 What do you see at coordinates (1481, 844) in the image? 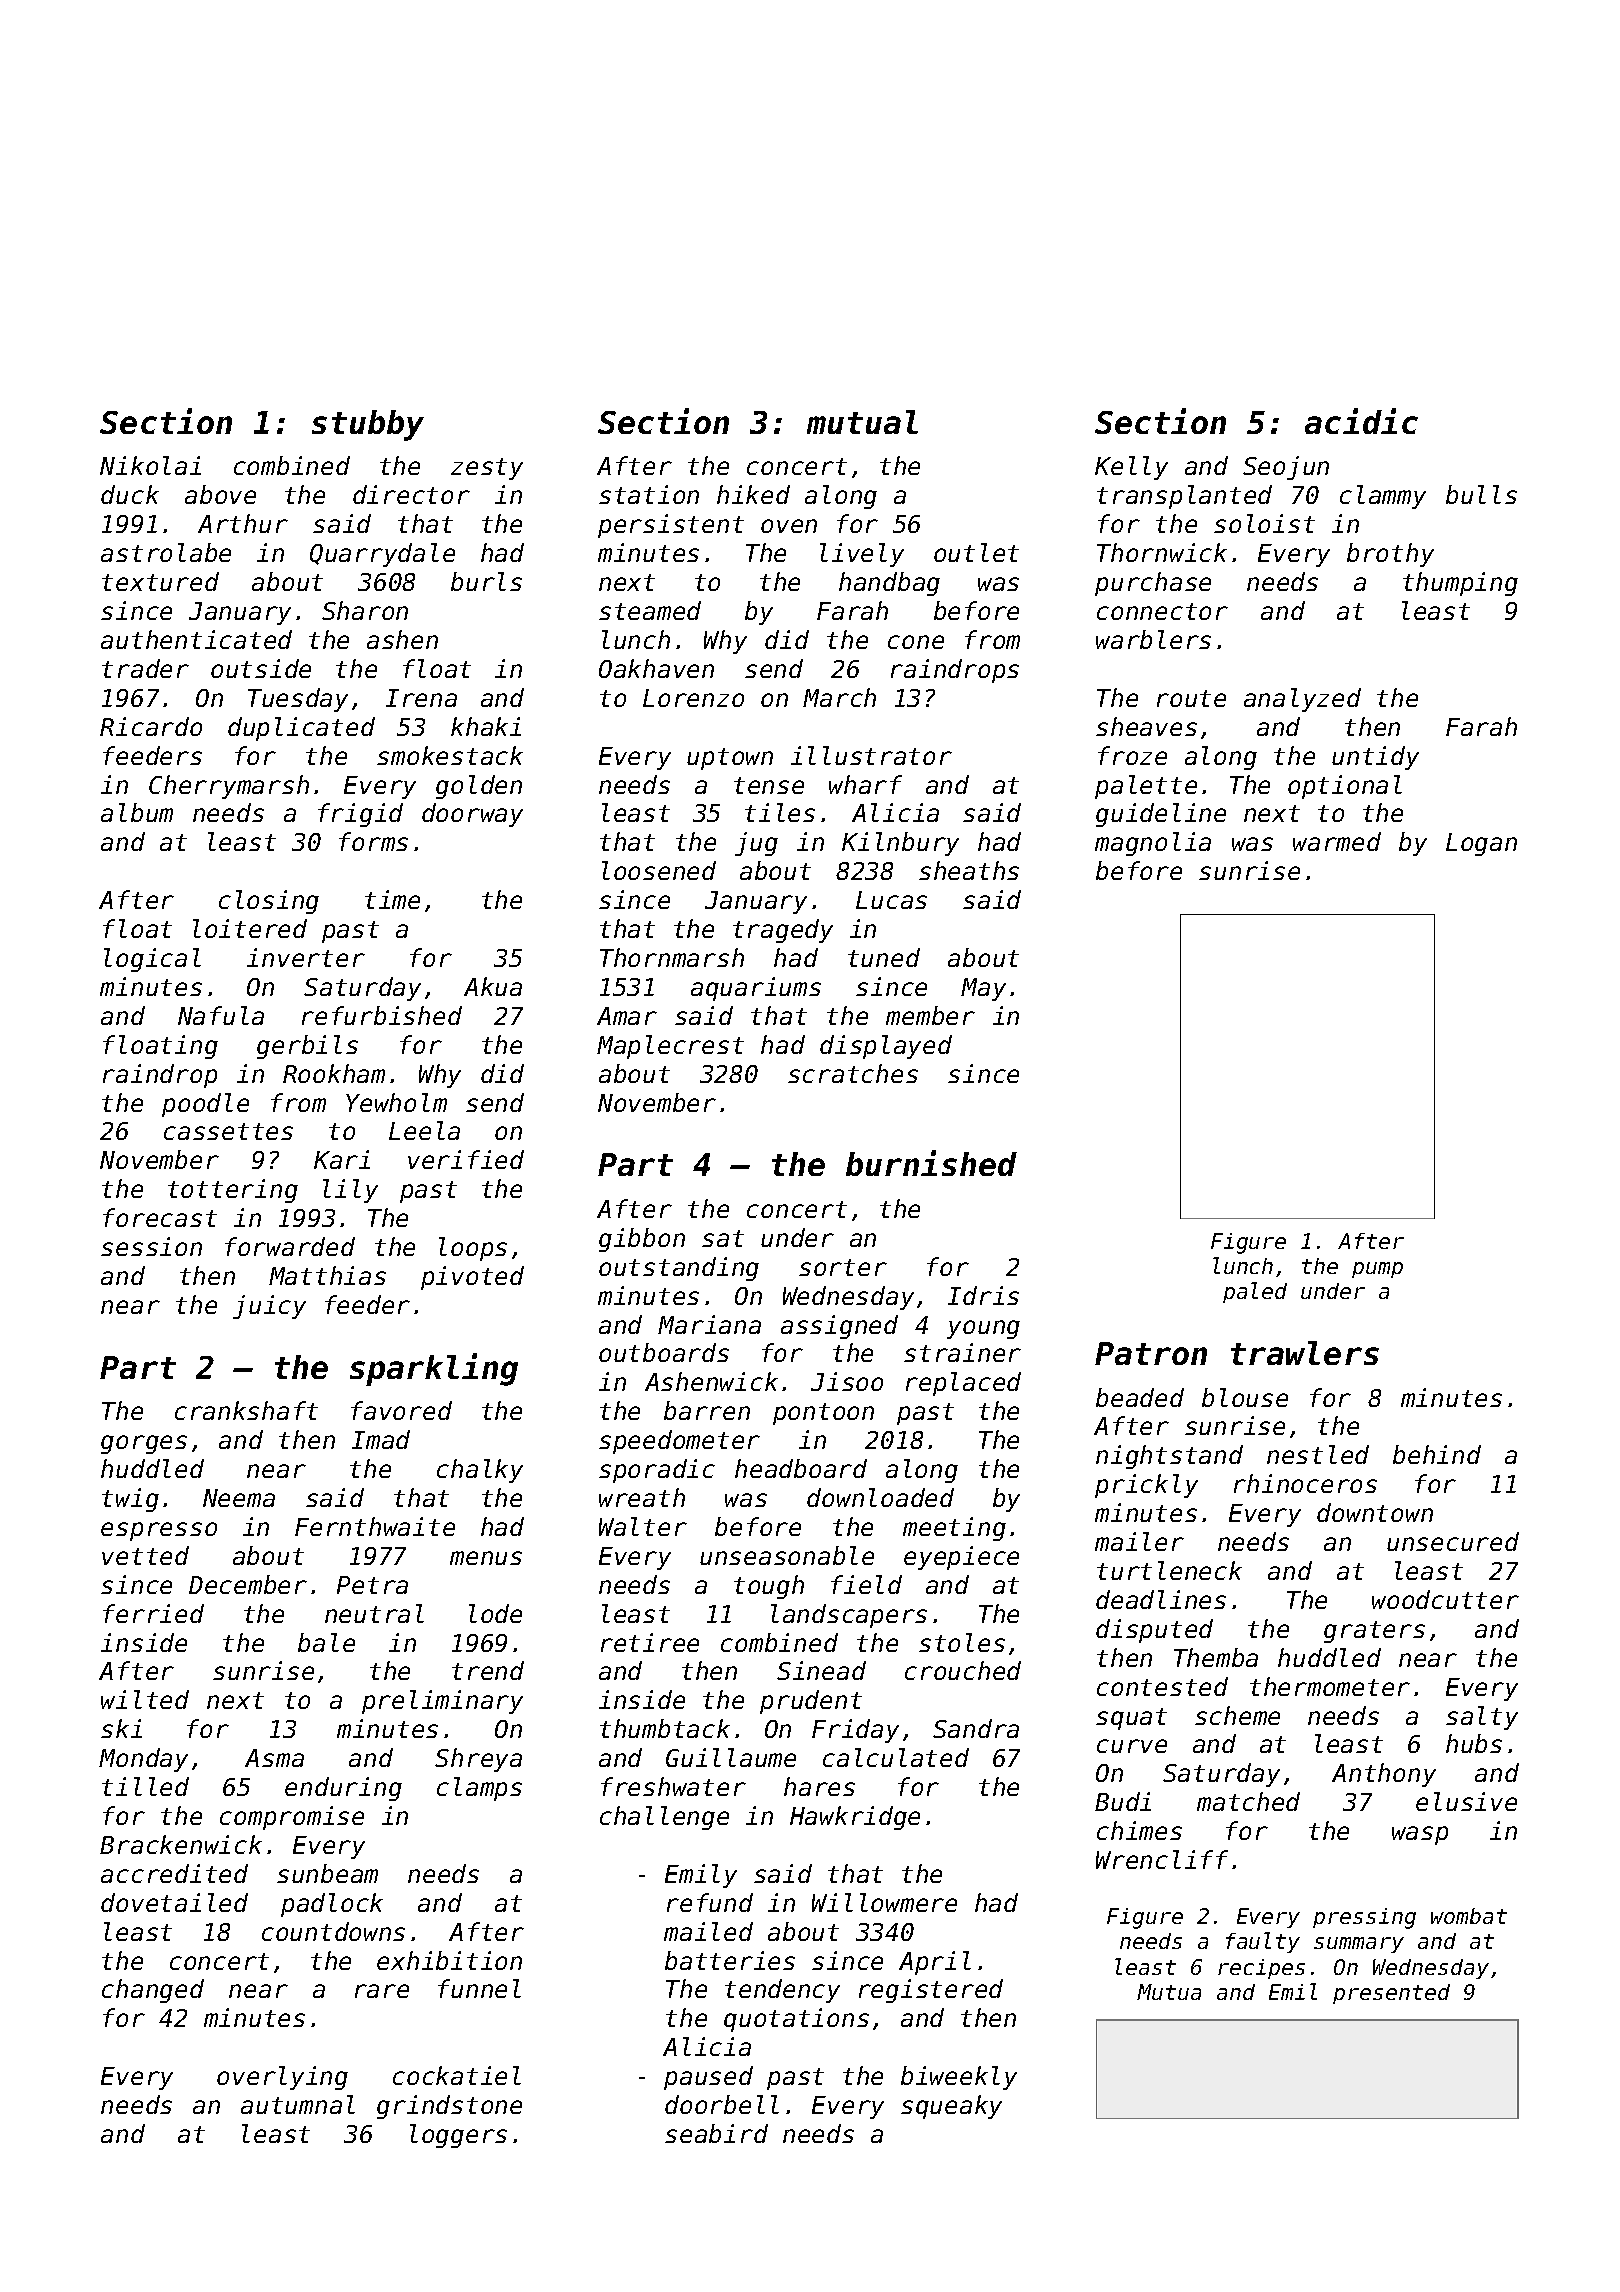
I see `Logan` at bounding box center [1481, 844].
